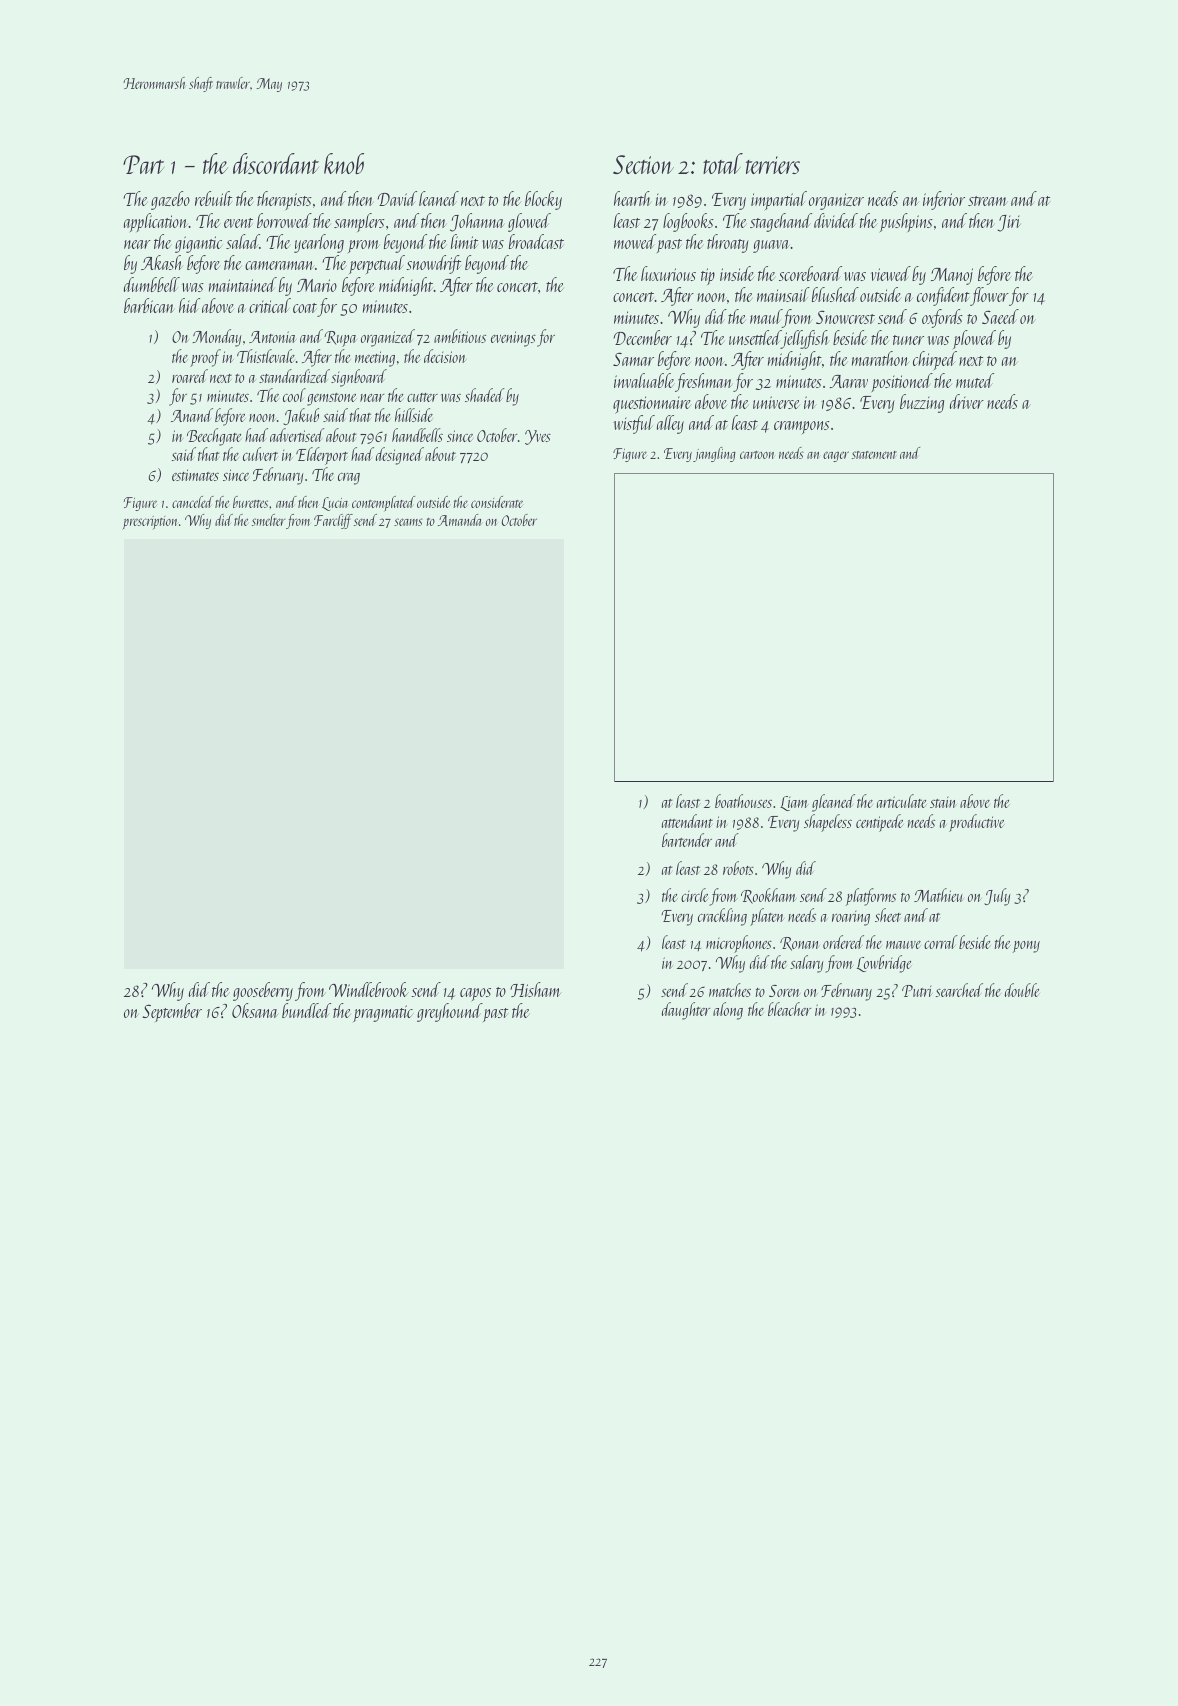  I want to click on evenings, so click(513, 339).
